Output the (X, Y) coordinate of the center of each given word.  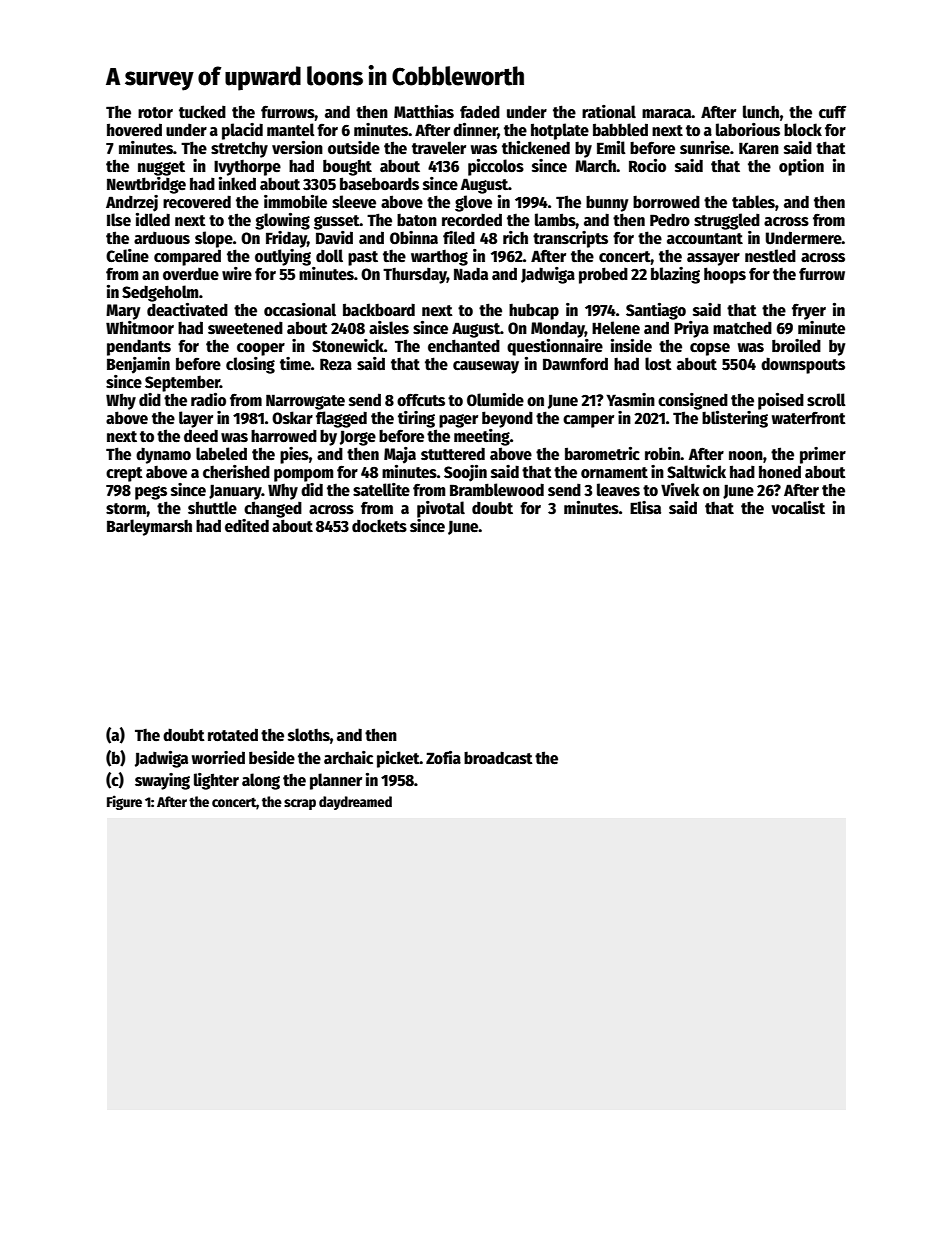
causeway (486, 367)
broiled (796, 345)
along (261, 781)
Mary (123, 312)
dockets (379, 525)
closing (250, 365)
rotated (233, 734)
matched (742, 328)
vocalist (798, 508)
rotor (155, 112)
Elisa (645, 507)
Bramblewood (497, 490)
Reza (336, 364)
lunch (761, 112)
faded (480, 111)
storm (126, 508)
